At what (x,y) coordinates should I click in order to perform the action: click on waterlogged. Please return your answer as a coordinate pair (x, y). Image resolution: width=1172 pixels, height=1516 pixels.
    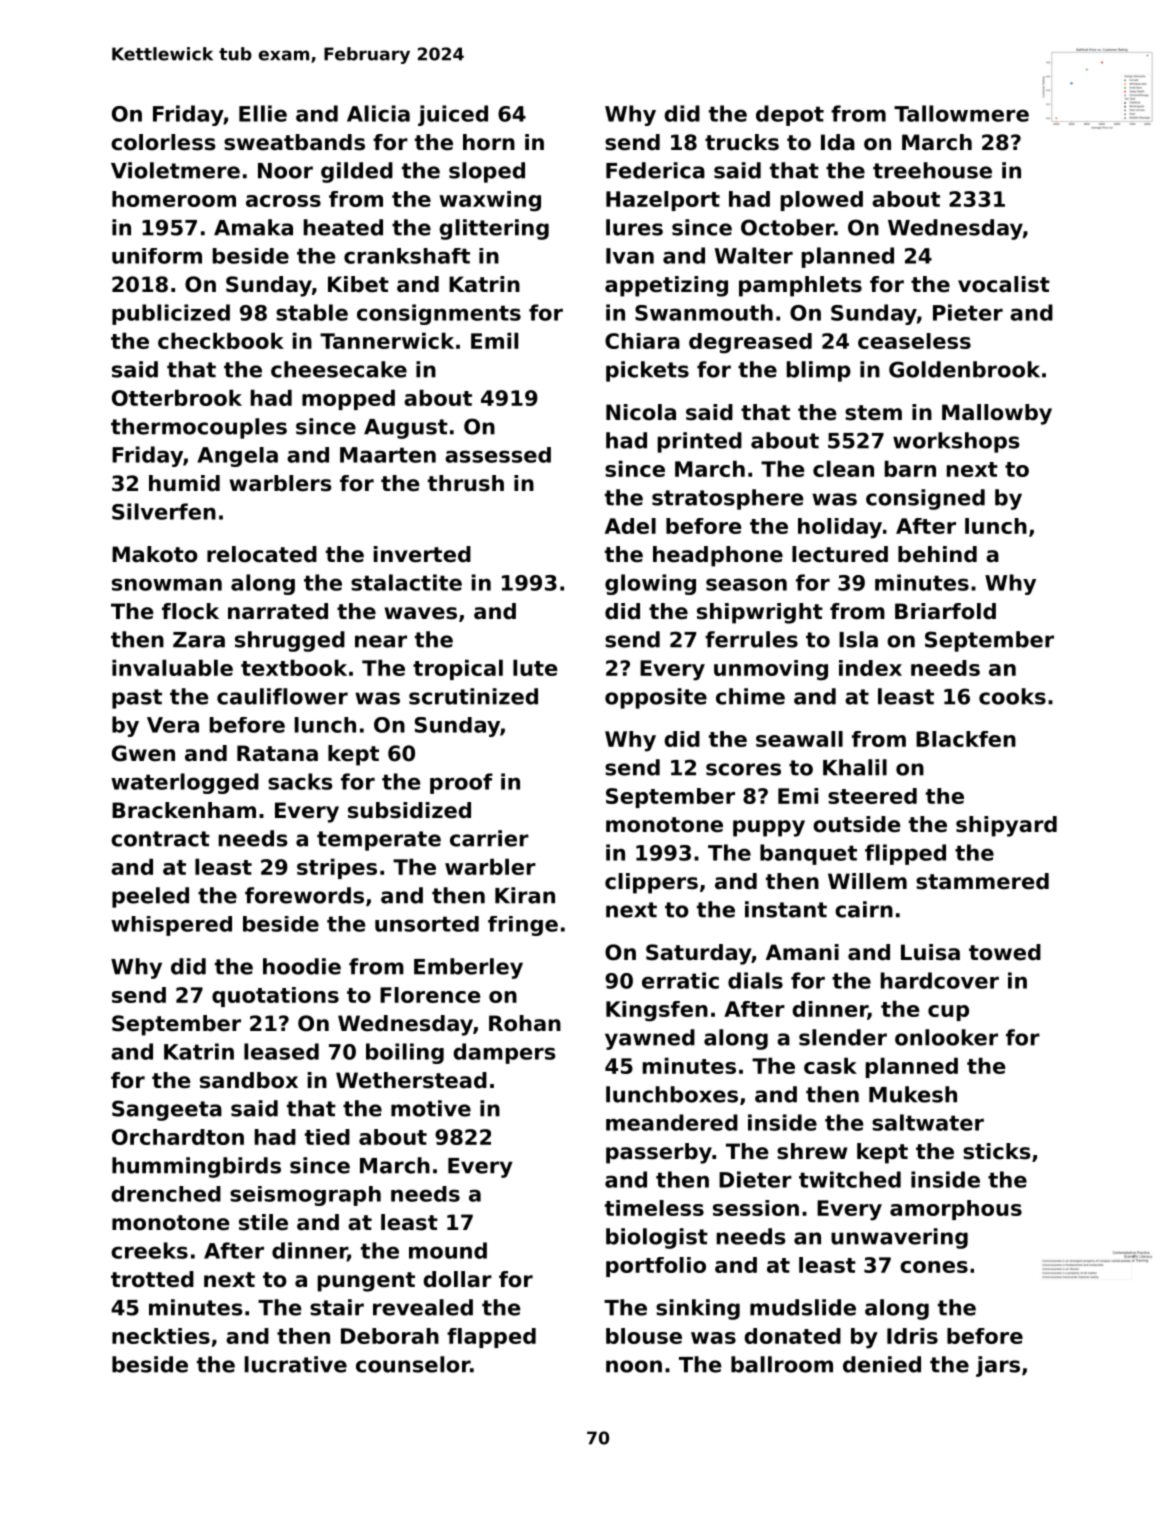
    Looking at the image, I should click on (185, 783).
